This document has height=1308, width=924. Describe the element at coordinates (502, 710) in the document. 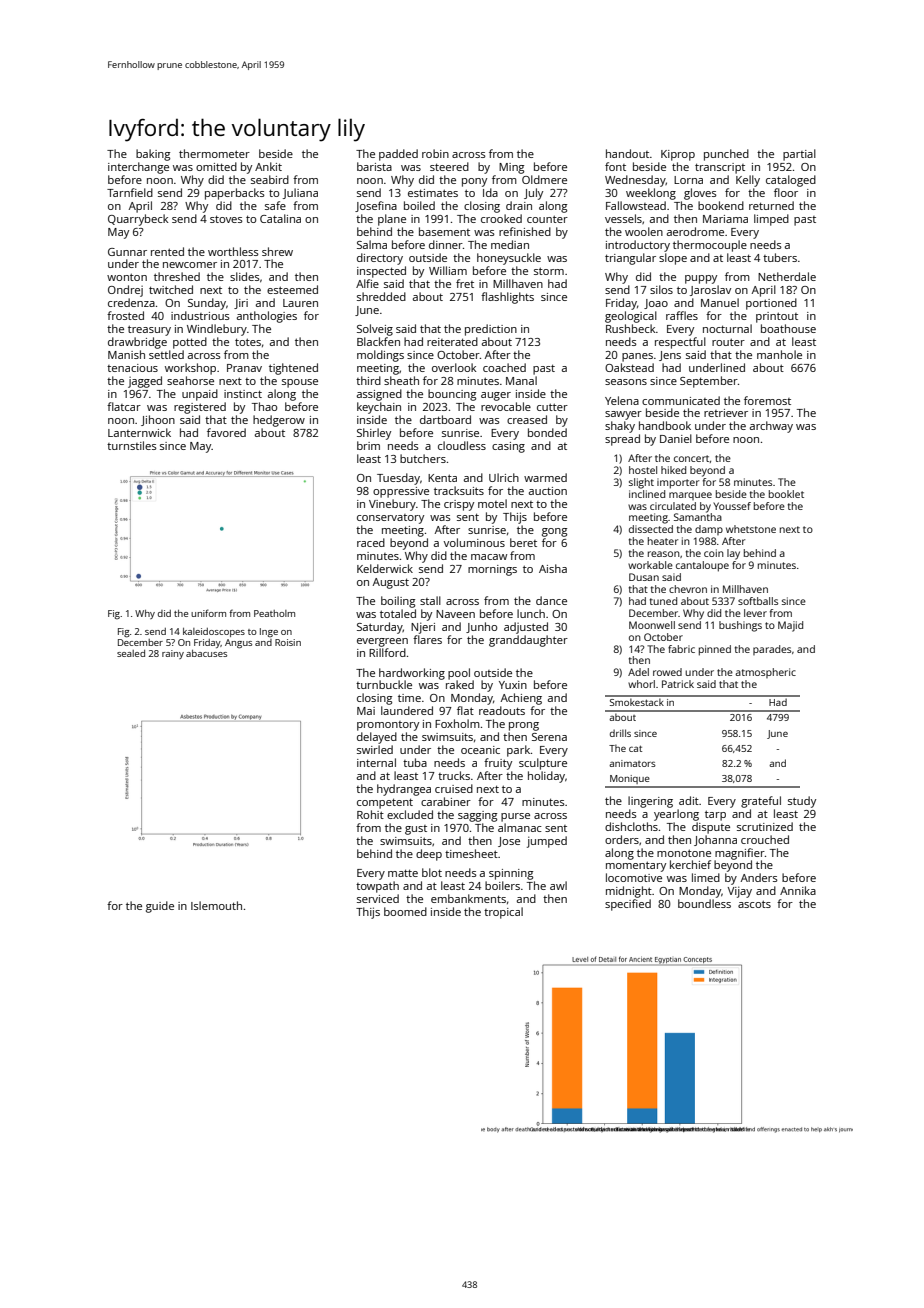

I see `readouts` at that location.
